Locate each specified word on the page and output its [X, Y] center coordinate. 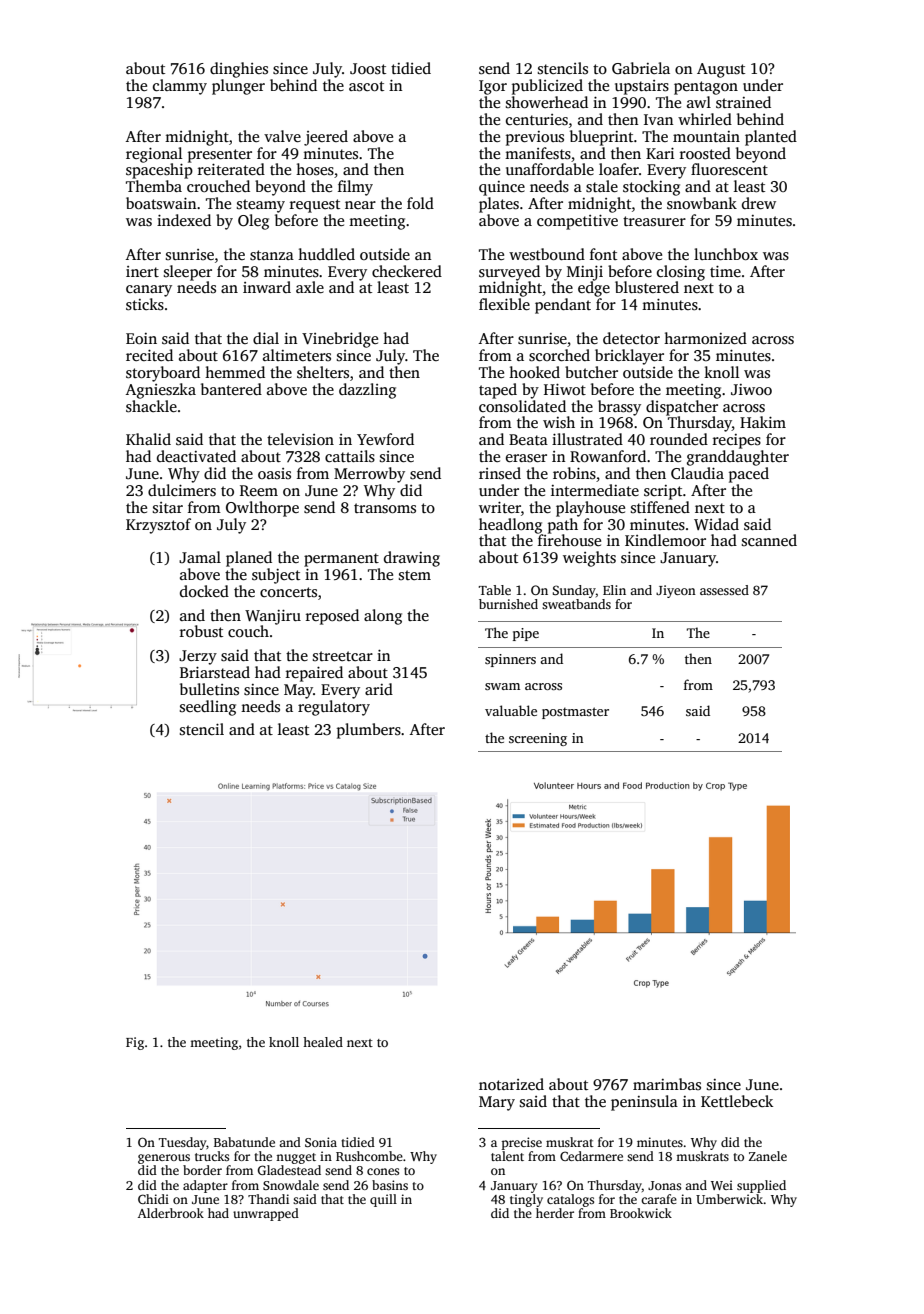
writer [500, 507]
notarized [511, 1084]
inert [142, 271]
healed [323, 1042]
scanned [769, 540]
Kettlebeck [737, 1101]
